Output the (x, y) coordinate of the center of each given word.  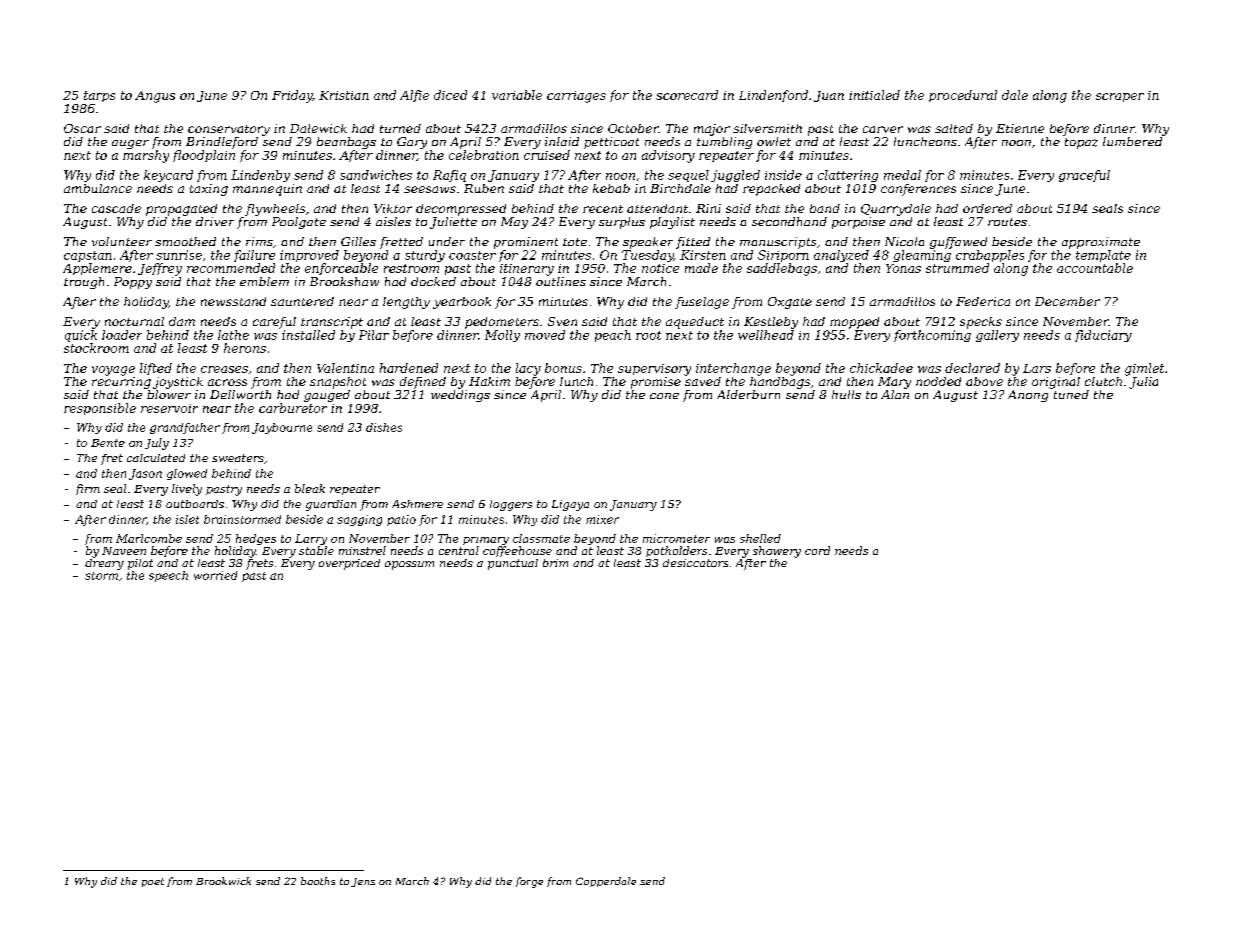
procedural (963, 96)
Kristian (344, 95)
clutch (1103, 381)
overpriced (349, 564)
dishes (384, 427)
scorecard (687, 95)
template (1103, 256)
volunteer (122, 241)
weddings (460, 396)
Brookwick (223, 881)
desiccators (695, 563)
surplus (622, 223)
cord (817, 550)
